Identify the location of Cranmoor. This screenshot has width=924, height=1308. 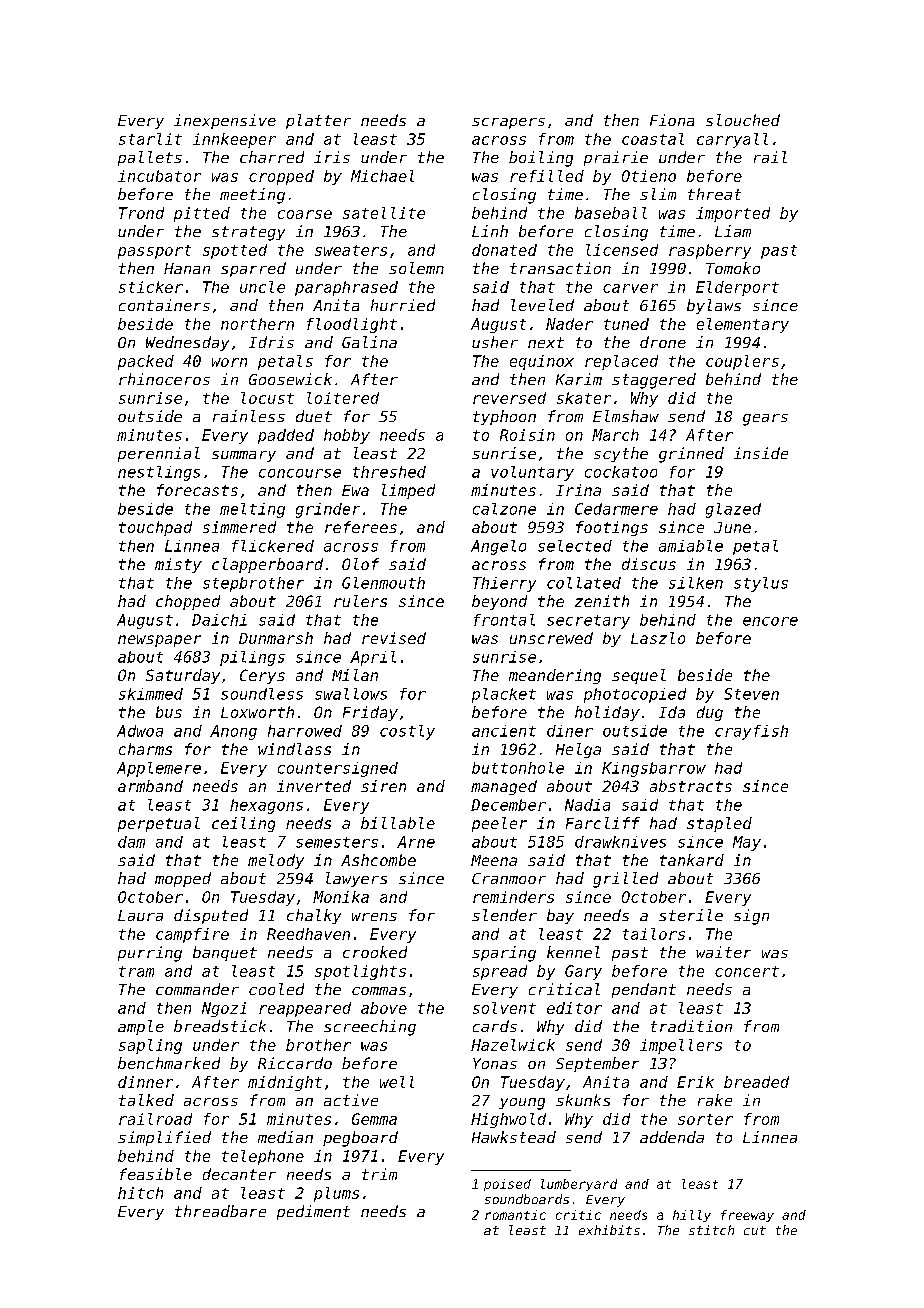
(509, 878).
